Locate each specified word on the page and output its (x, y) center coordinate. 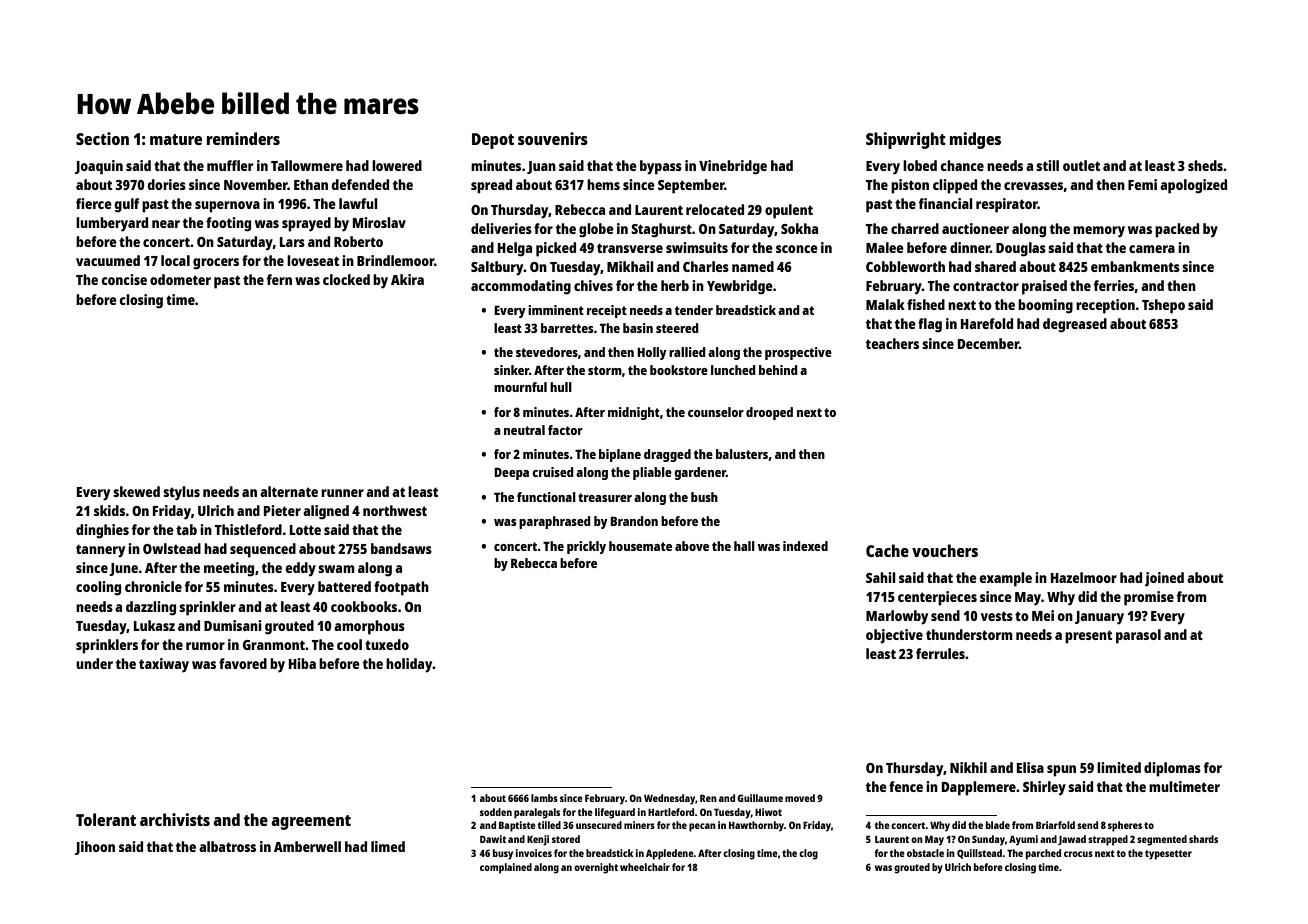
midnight (634, 413)
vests (997, 616)
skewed (136, 491)
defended (360, 184)
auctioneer (975, 228)
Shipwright (906, 140)
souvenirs (553, 138)
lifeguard (615, 813)
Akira (407, 279)
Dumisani (233, 625)
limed (388, 846)
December (988, 343)
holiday (409, 665)
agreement (311, 822)
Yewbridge (740, 287)
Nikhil (968, 767)
